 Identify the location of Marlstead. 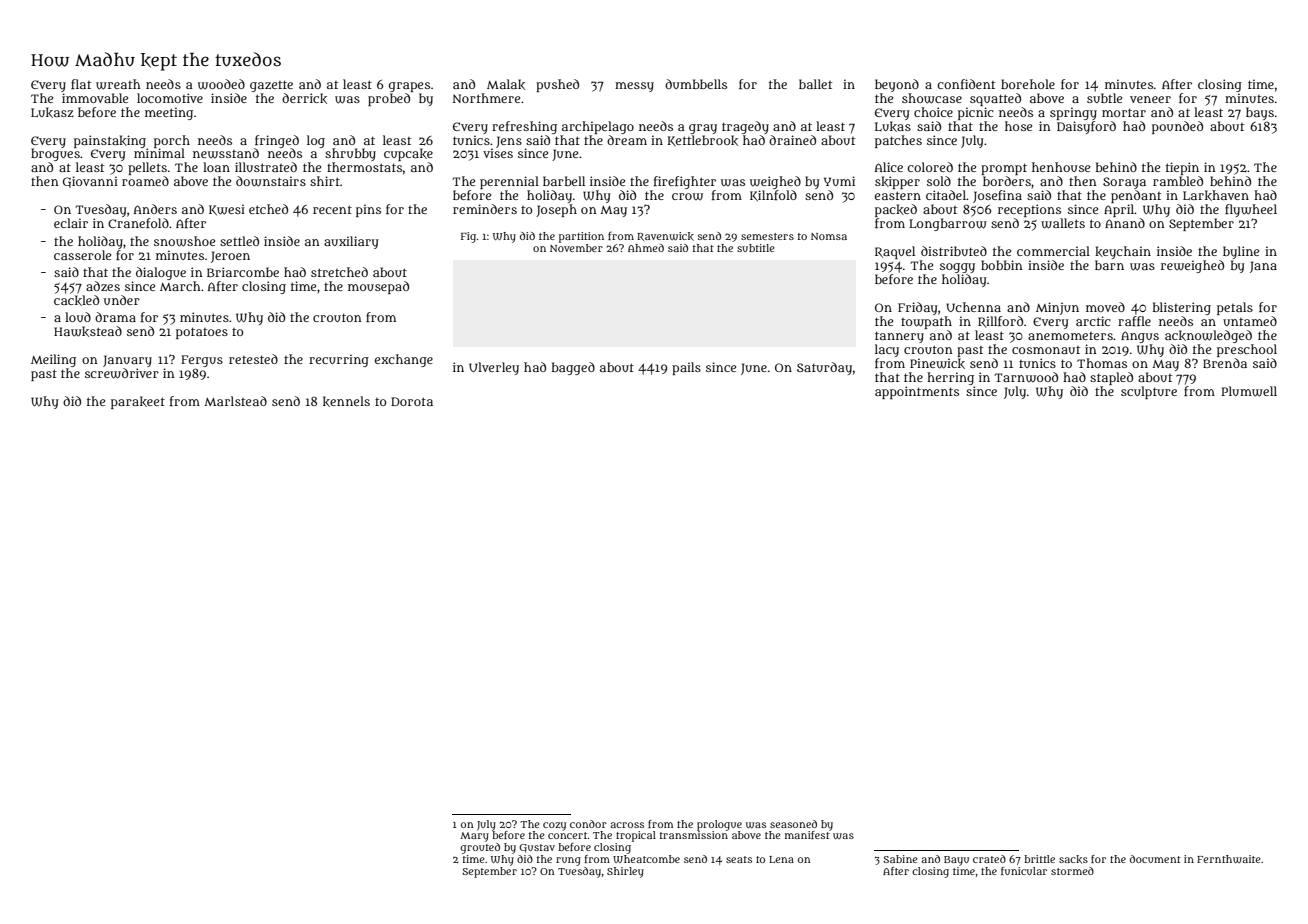
(235, 401).
